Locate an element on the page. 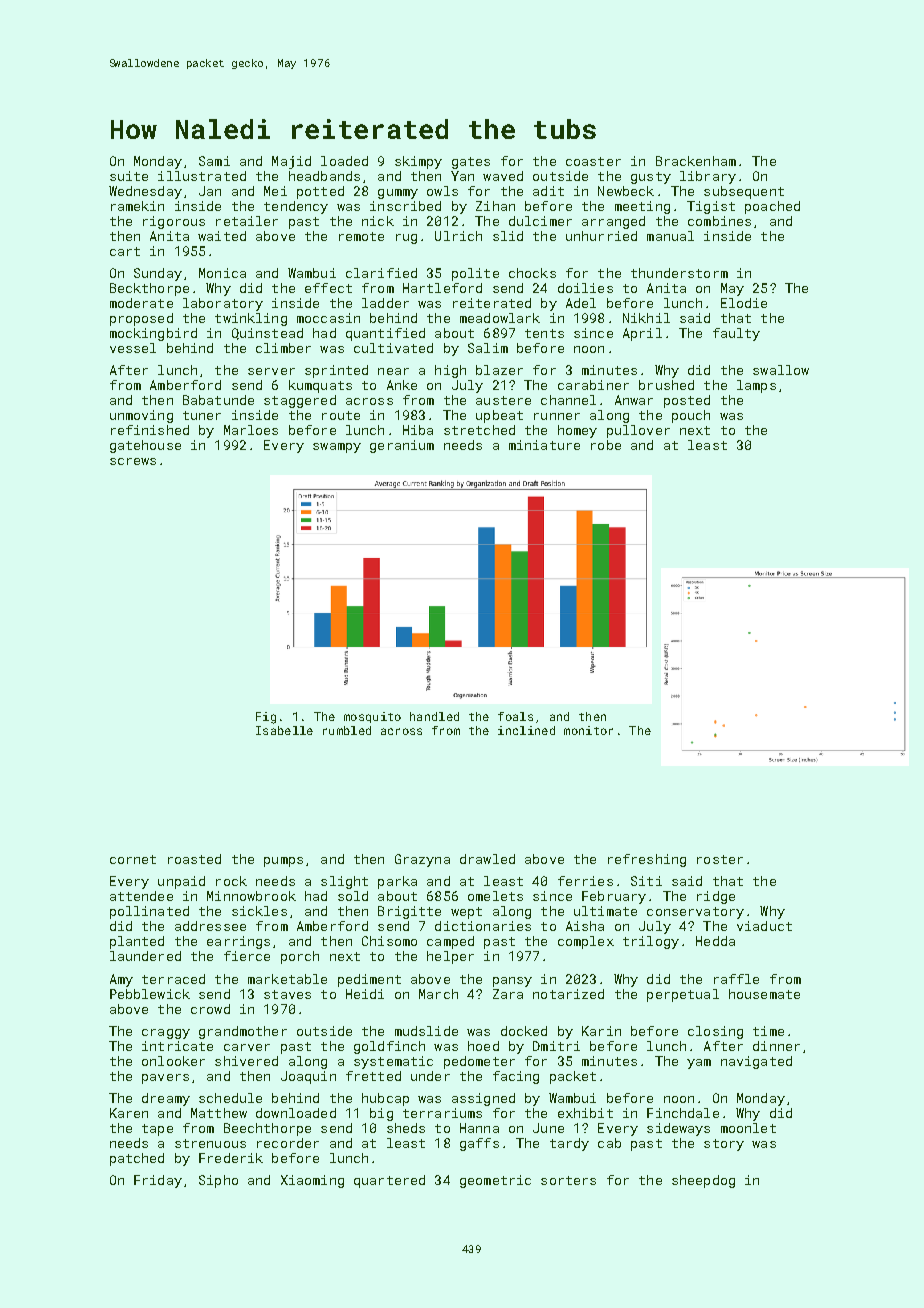  exhibit is located at coordinates (585, 1113).
